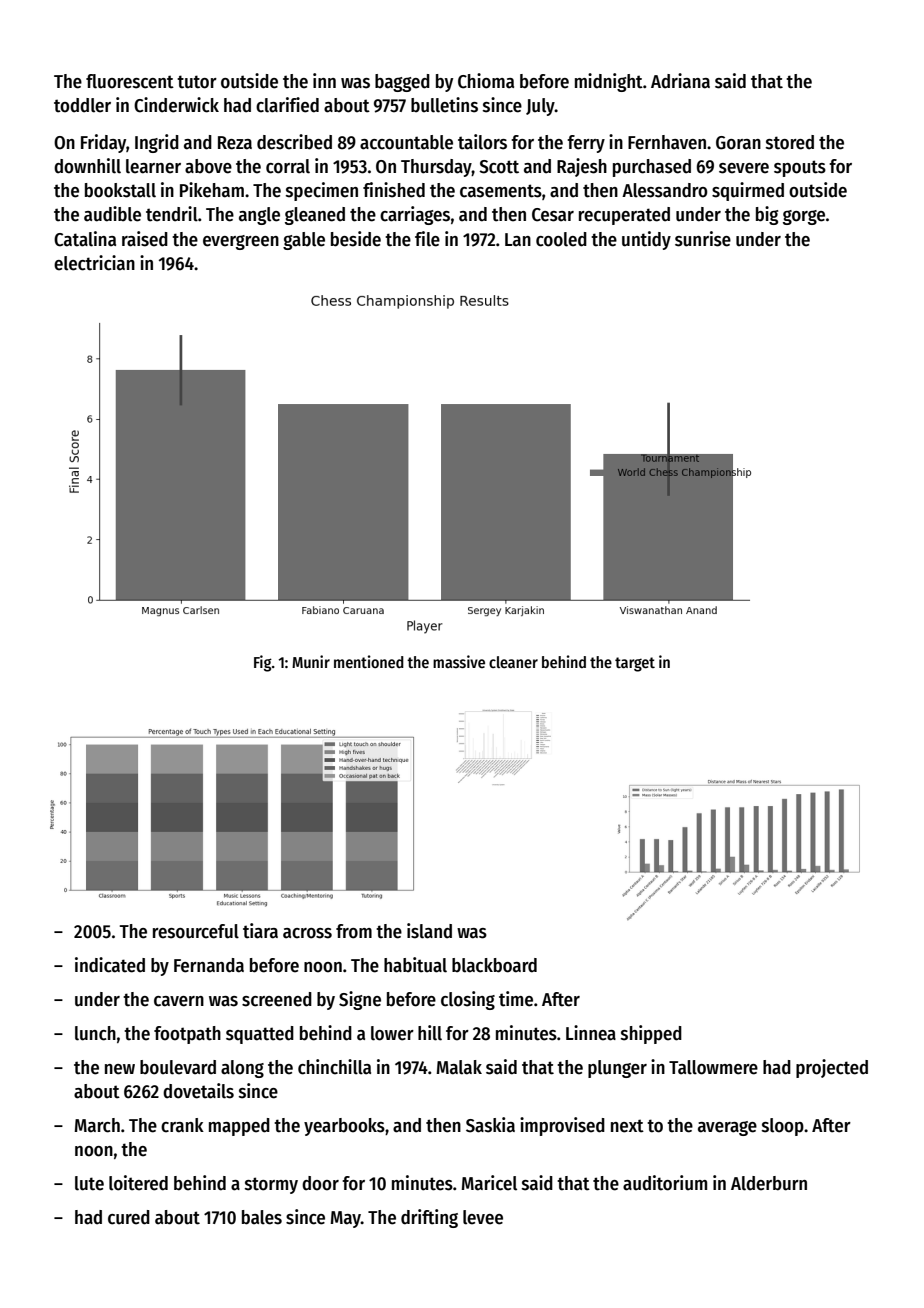  I want to click on blackboard, so click(494, 965).
